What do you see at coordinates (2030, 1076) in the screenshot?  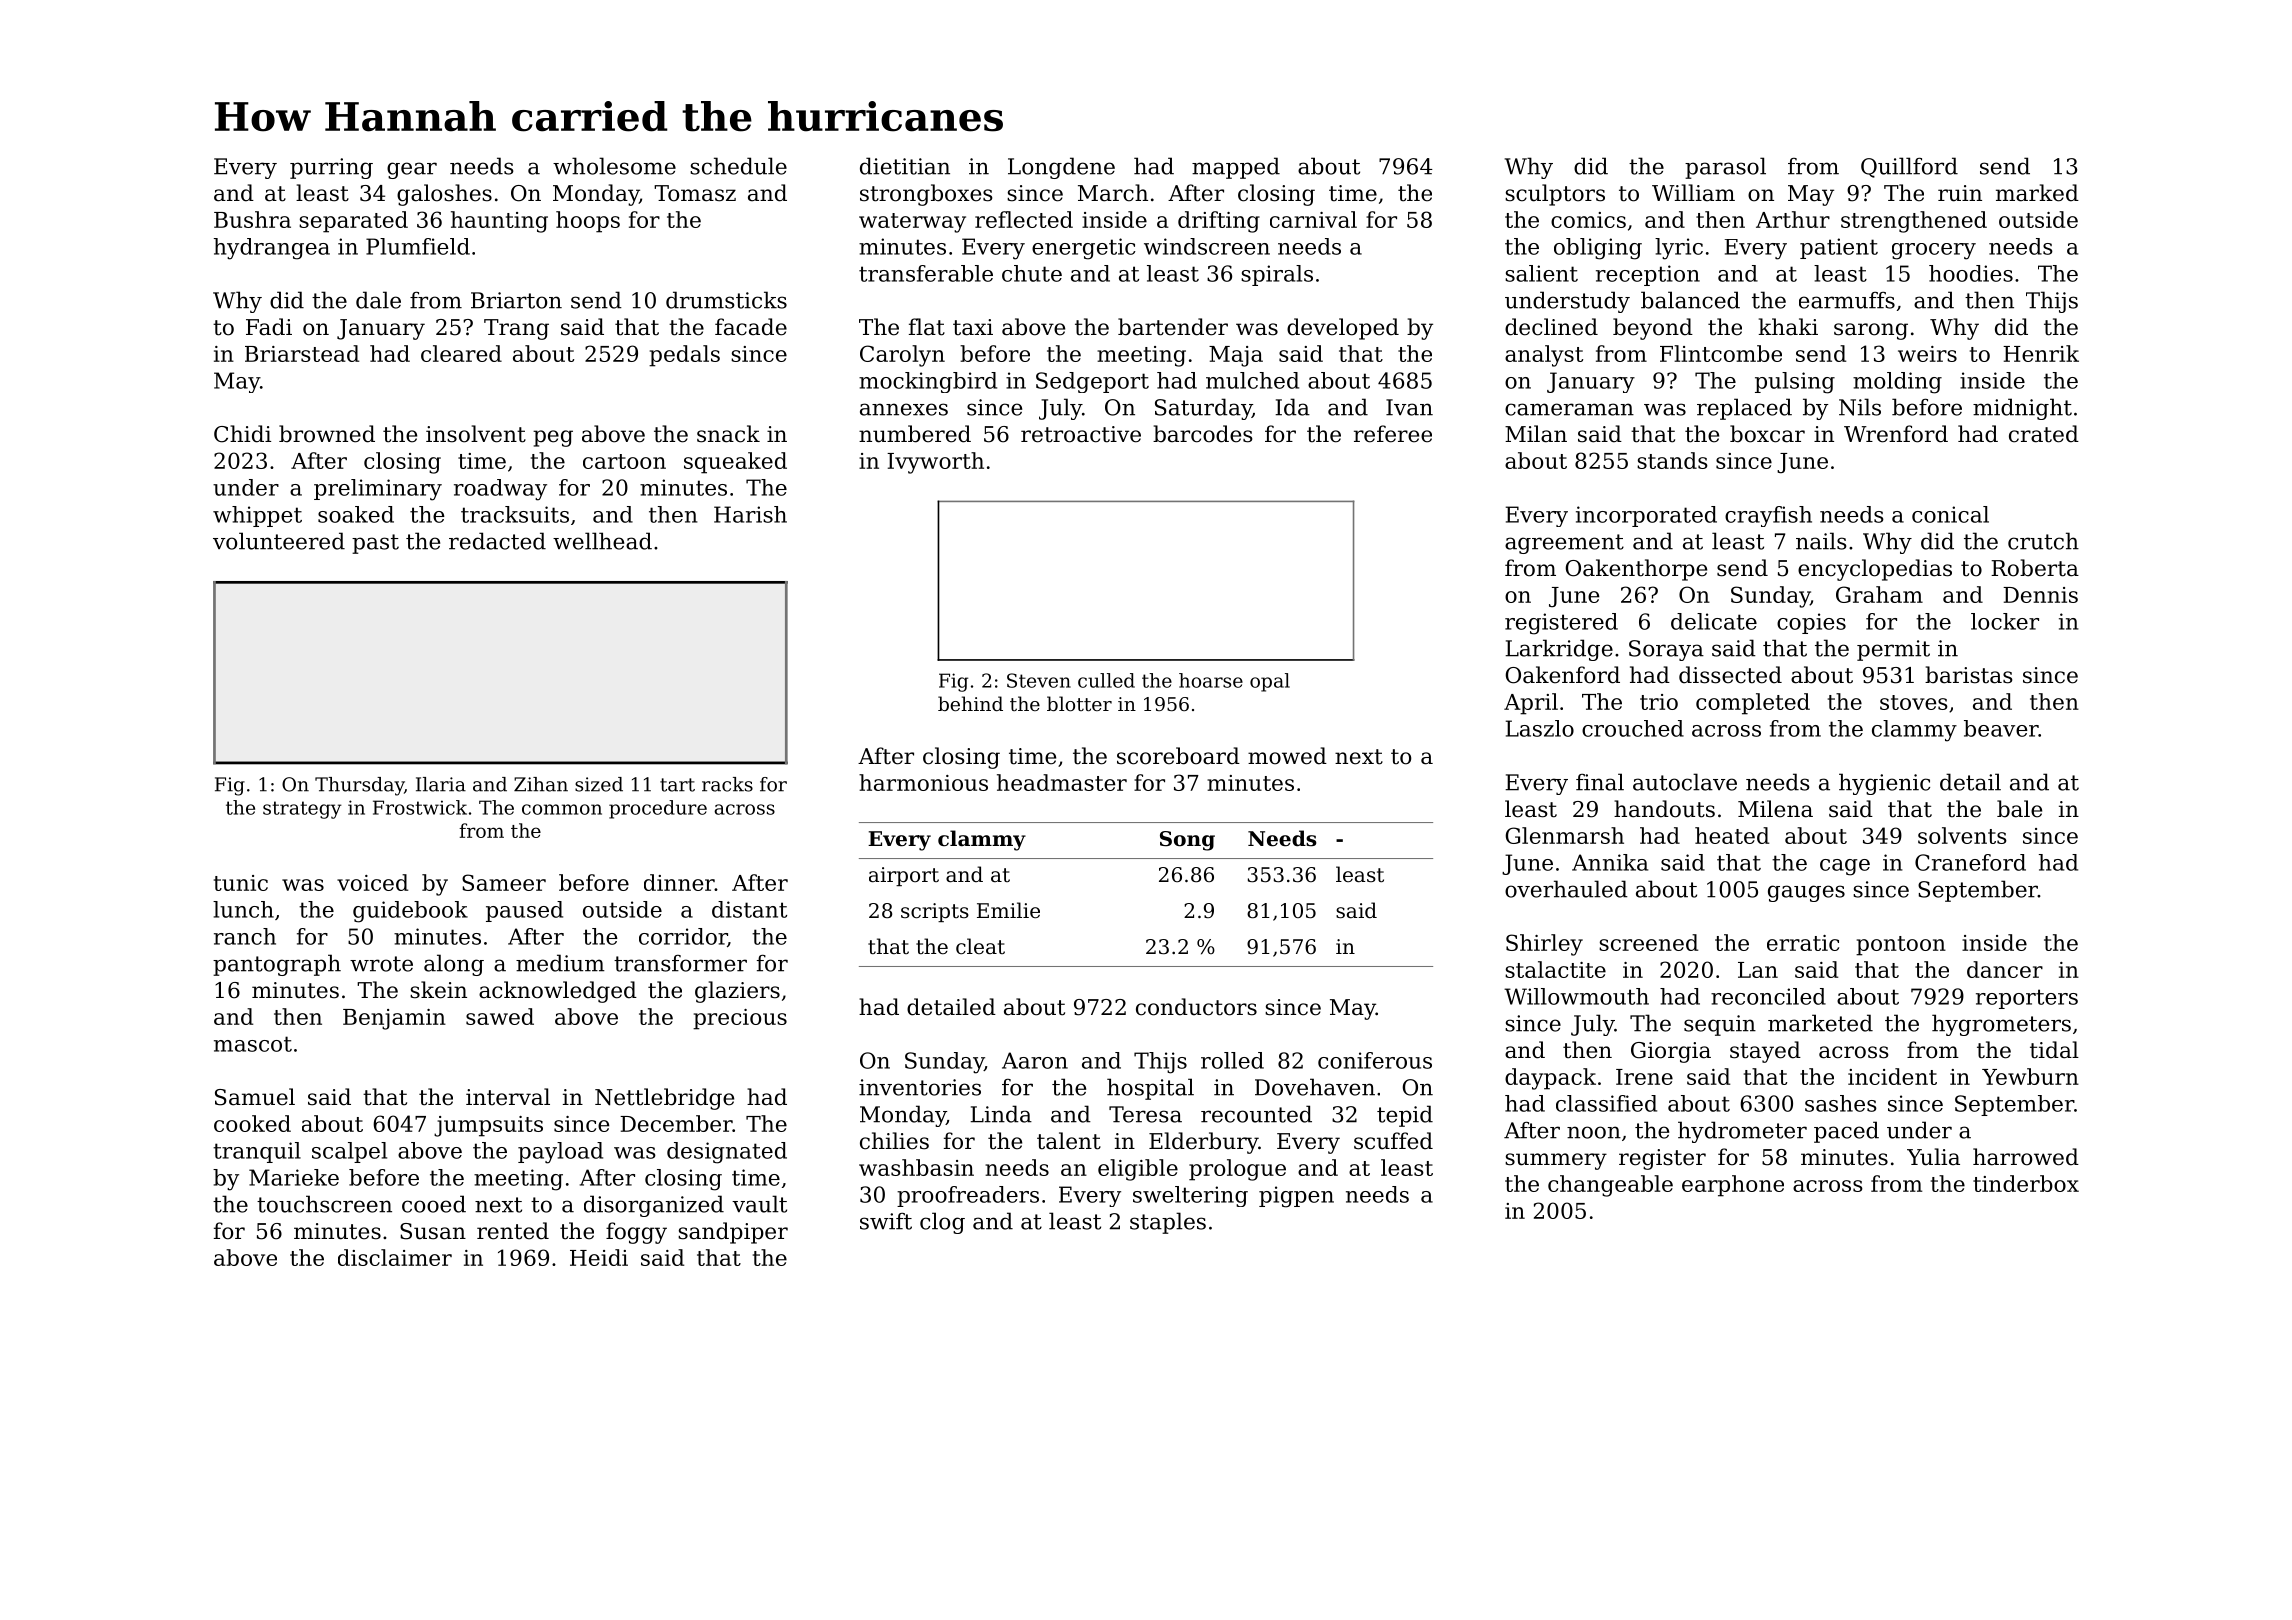 I see `Yewburn` at bounding box center [2030, 1076].
